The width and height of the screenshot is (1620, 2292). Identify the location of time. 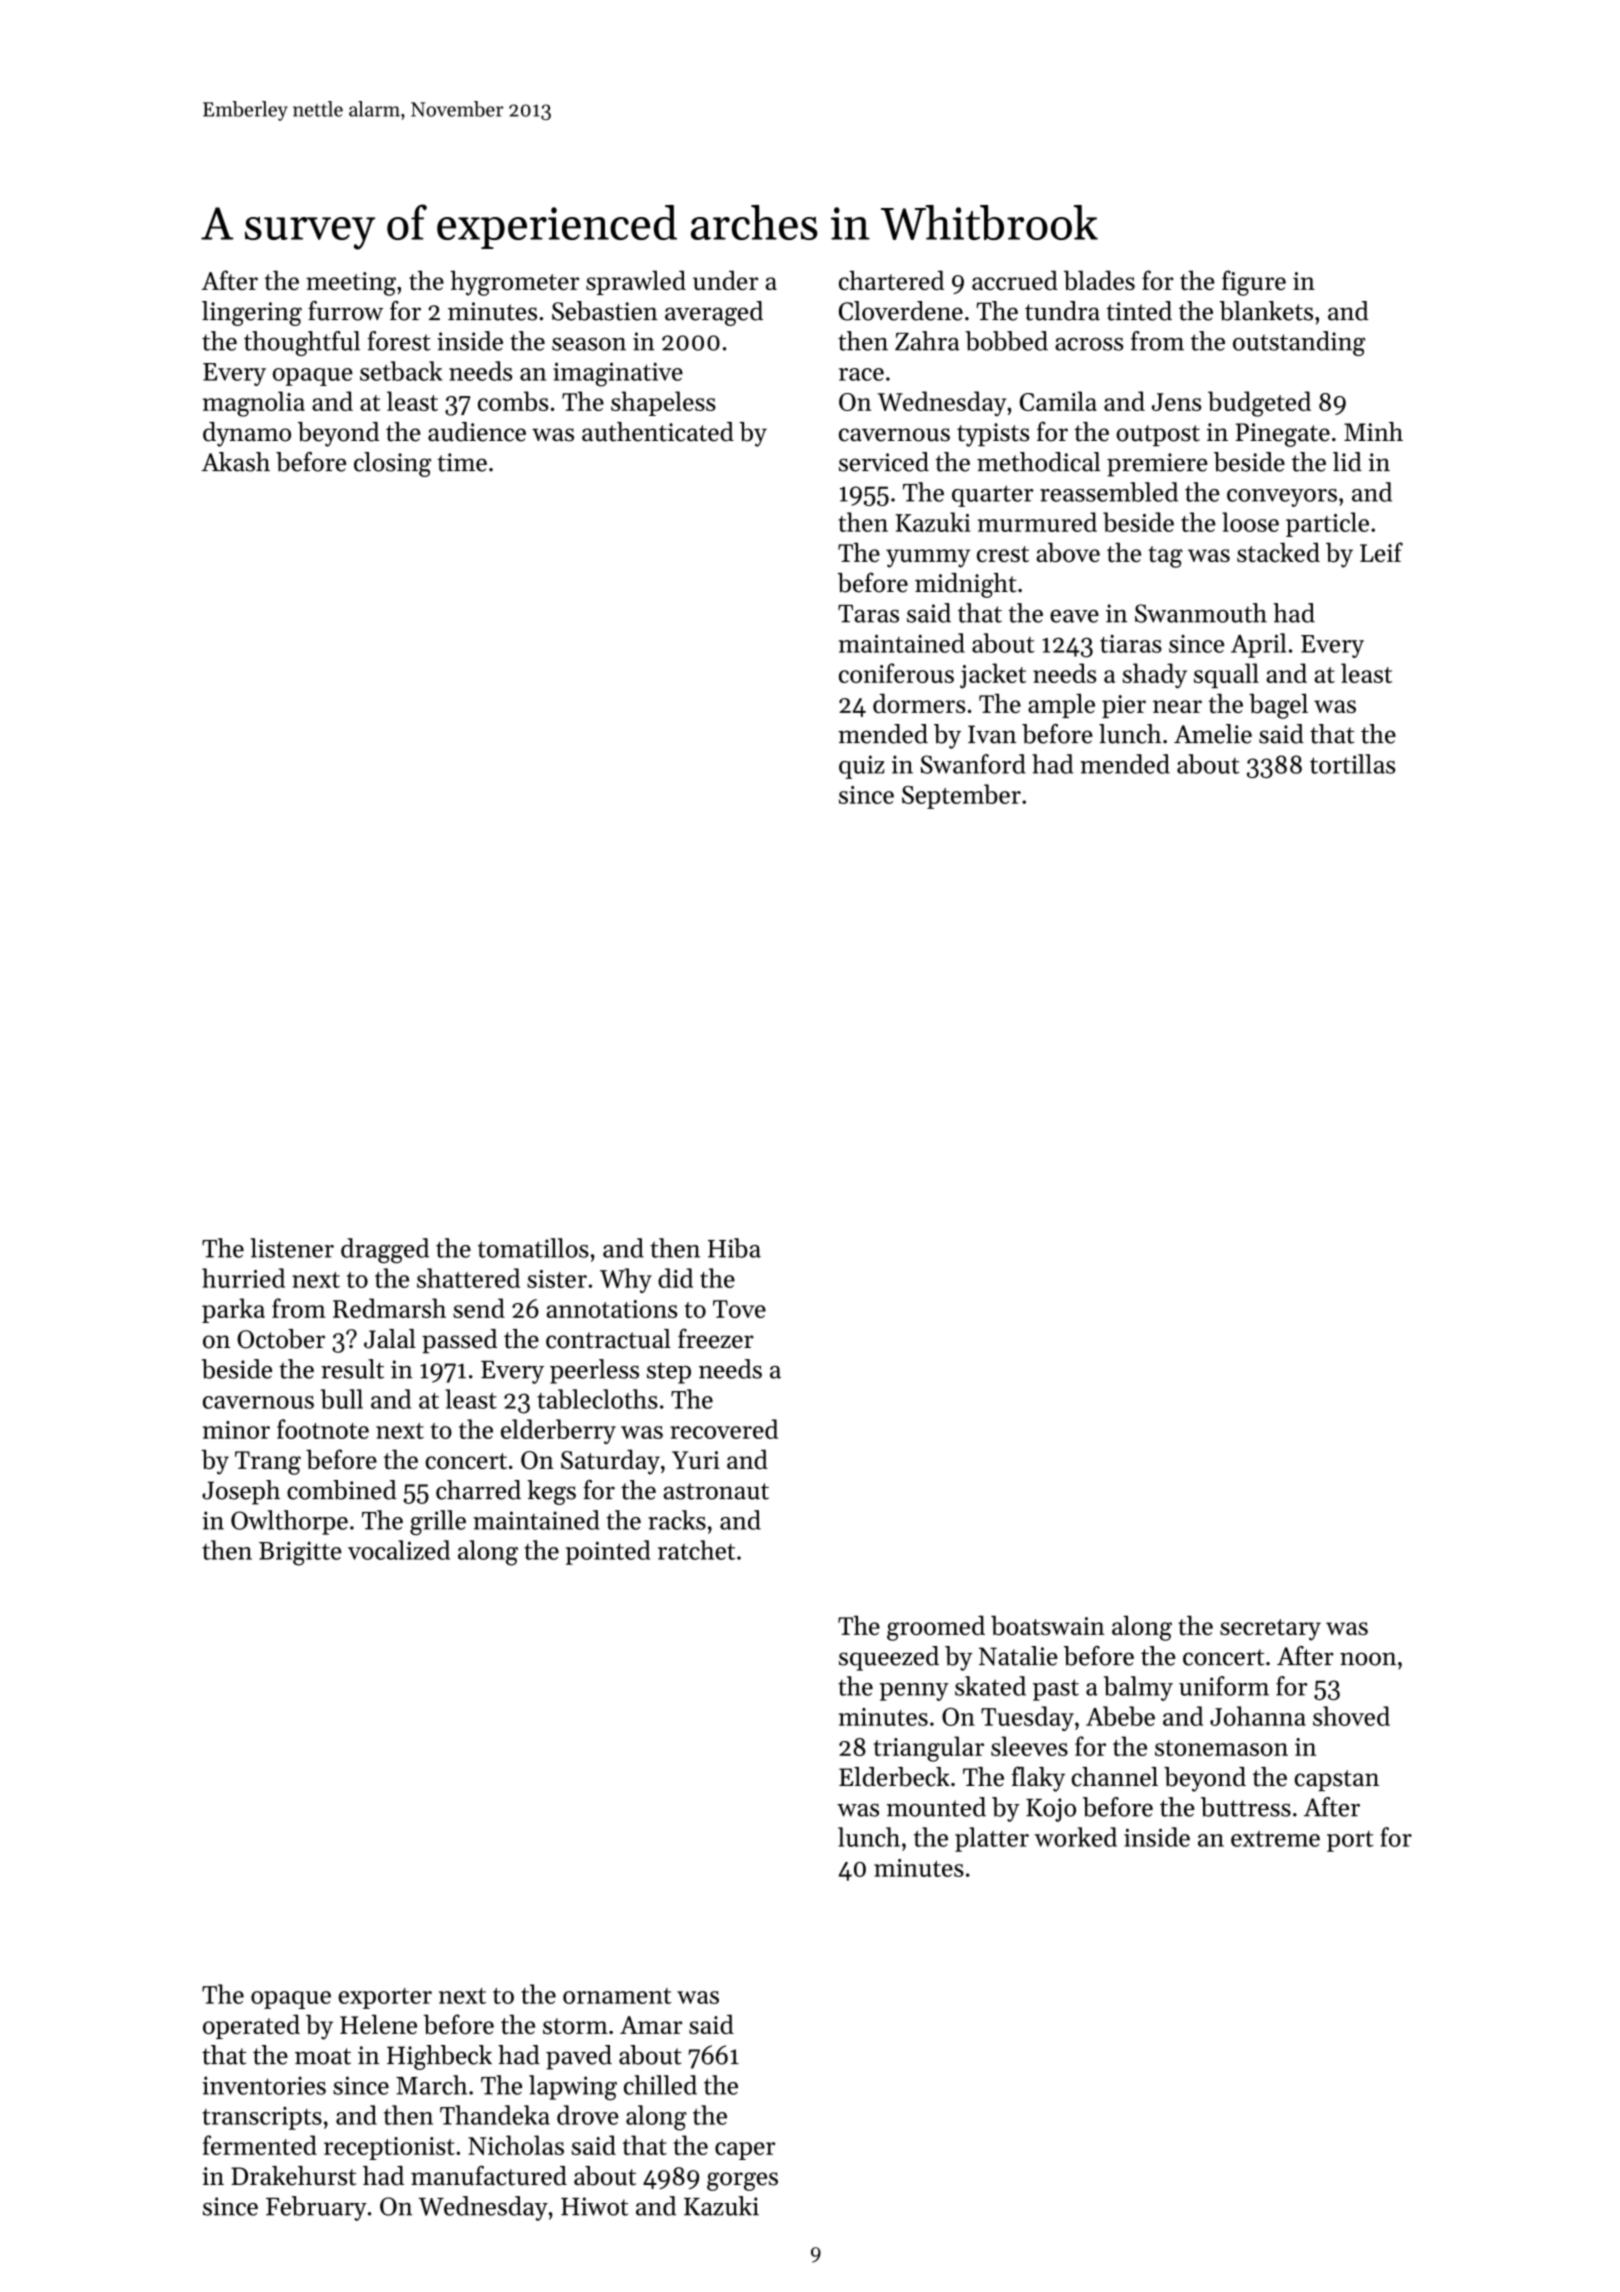
(462, 462).
